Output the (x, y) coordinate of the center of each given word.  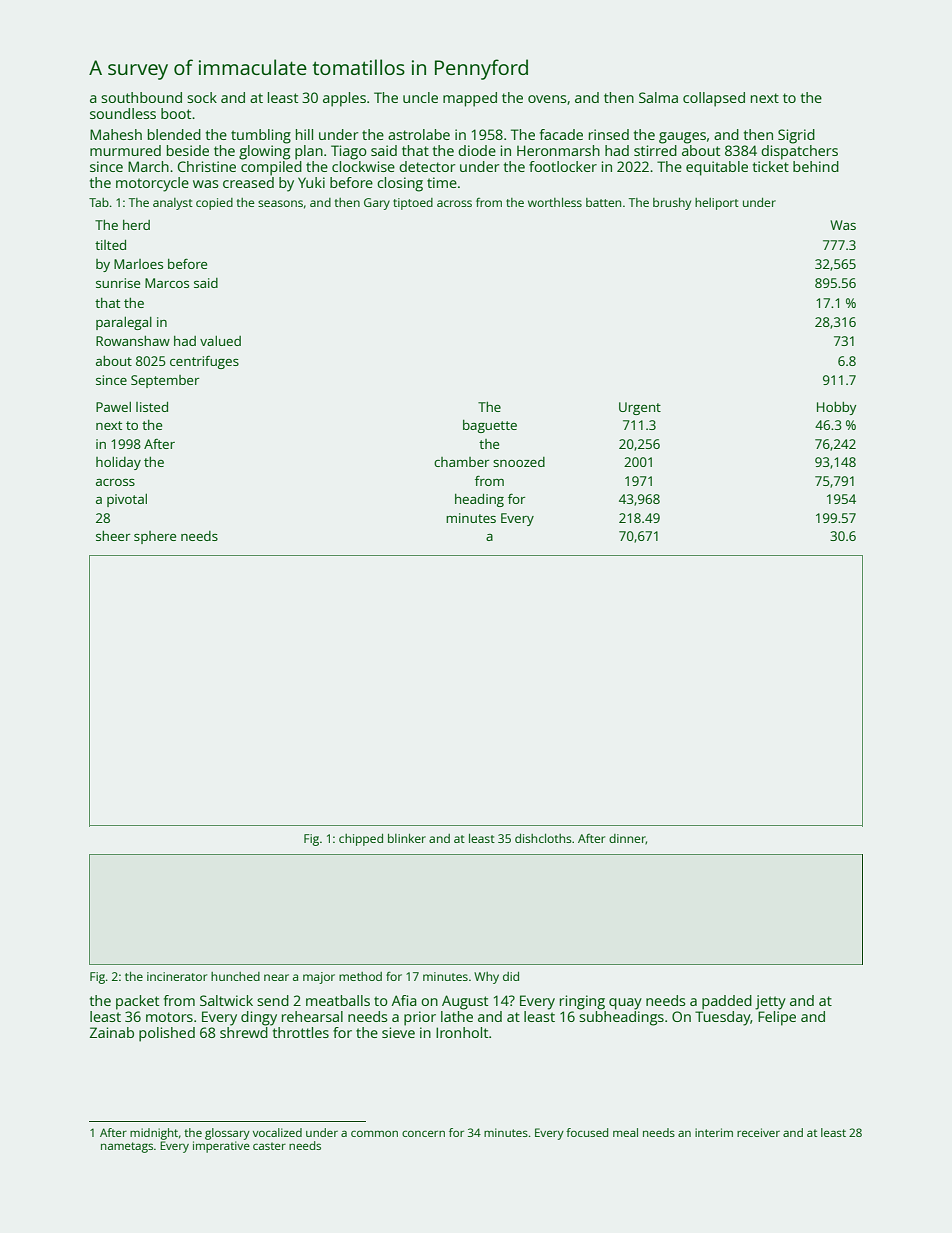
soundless (123, 113)
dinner (627, 839)
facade (561, 134)
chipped (361, 840)
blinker (407, 838)
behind (816, 166)
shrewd (244, 1032)
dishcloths (543, 838)
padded (727, 1002)
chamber (461, 462)
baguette (490, 426)
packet (137, 1002)
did (511, 976)
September (165, 381)
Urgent (640, 408)
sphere (155, 537)
